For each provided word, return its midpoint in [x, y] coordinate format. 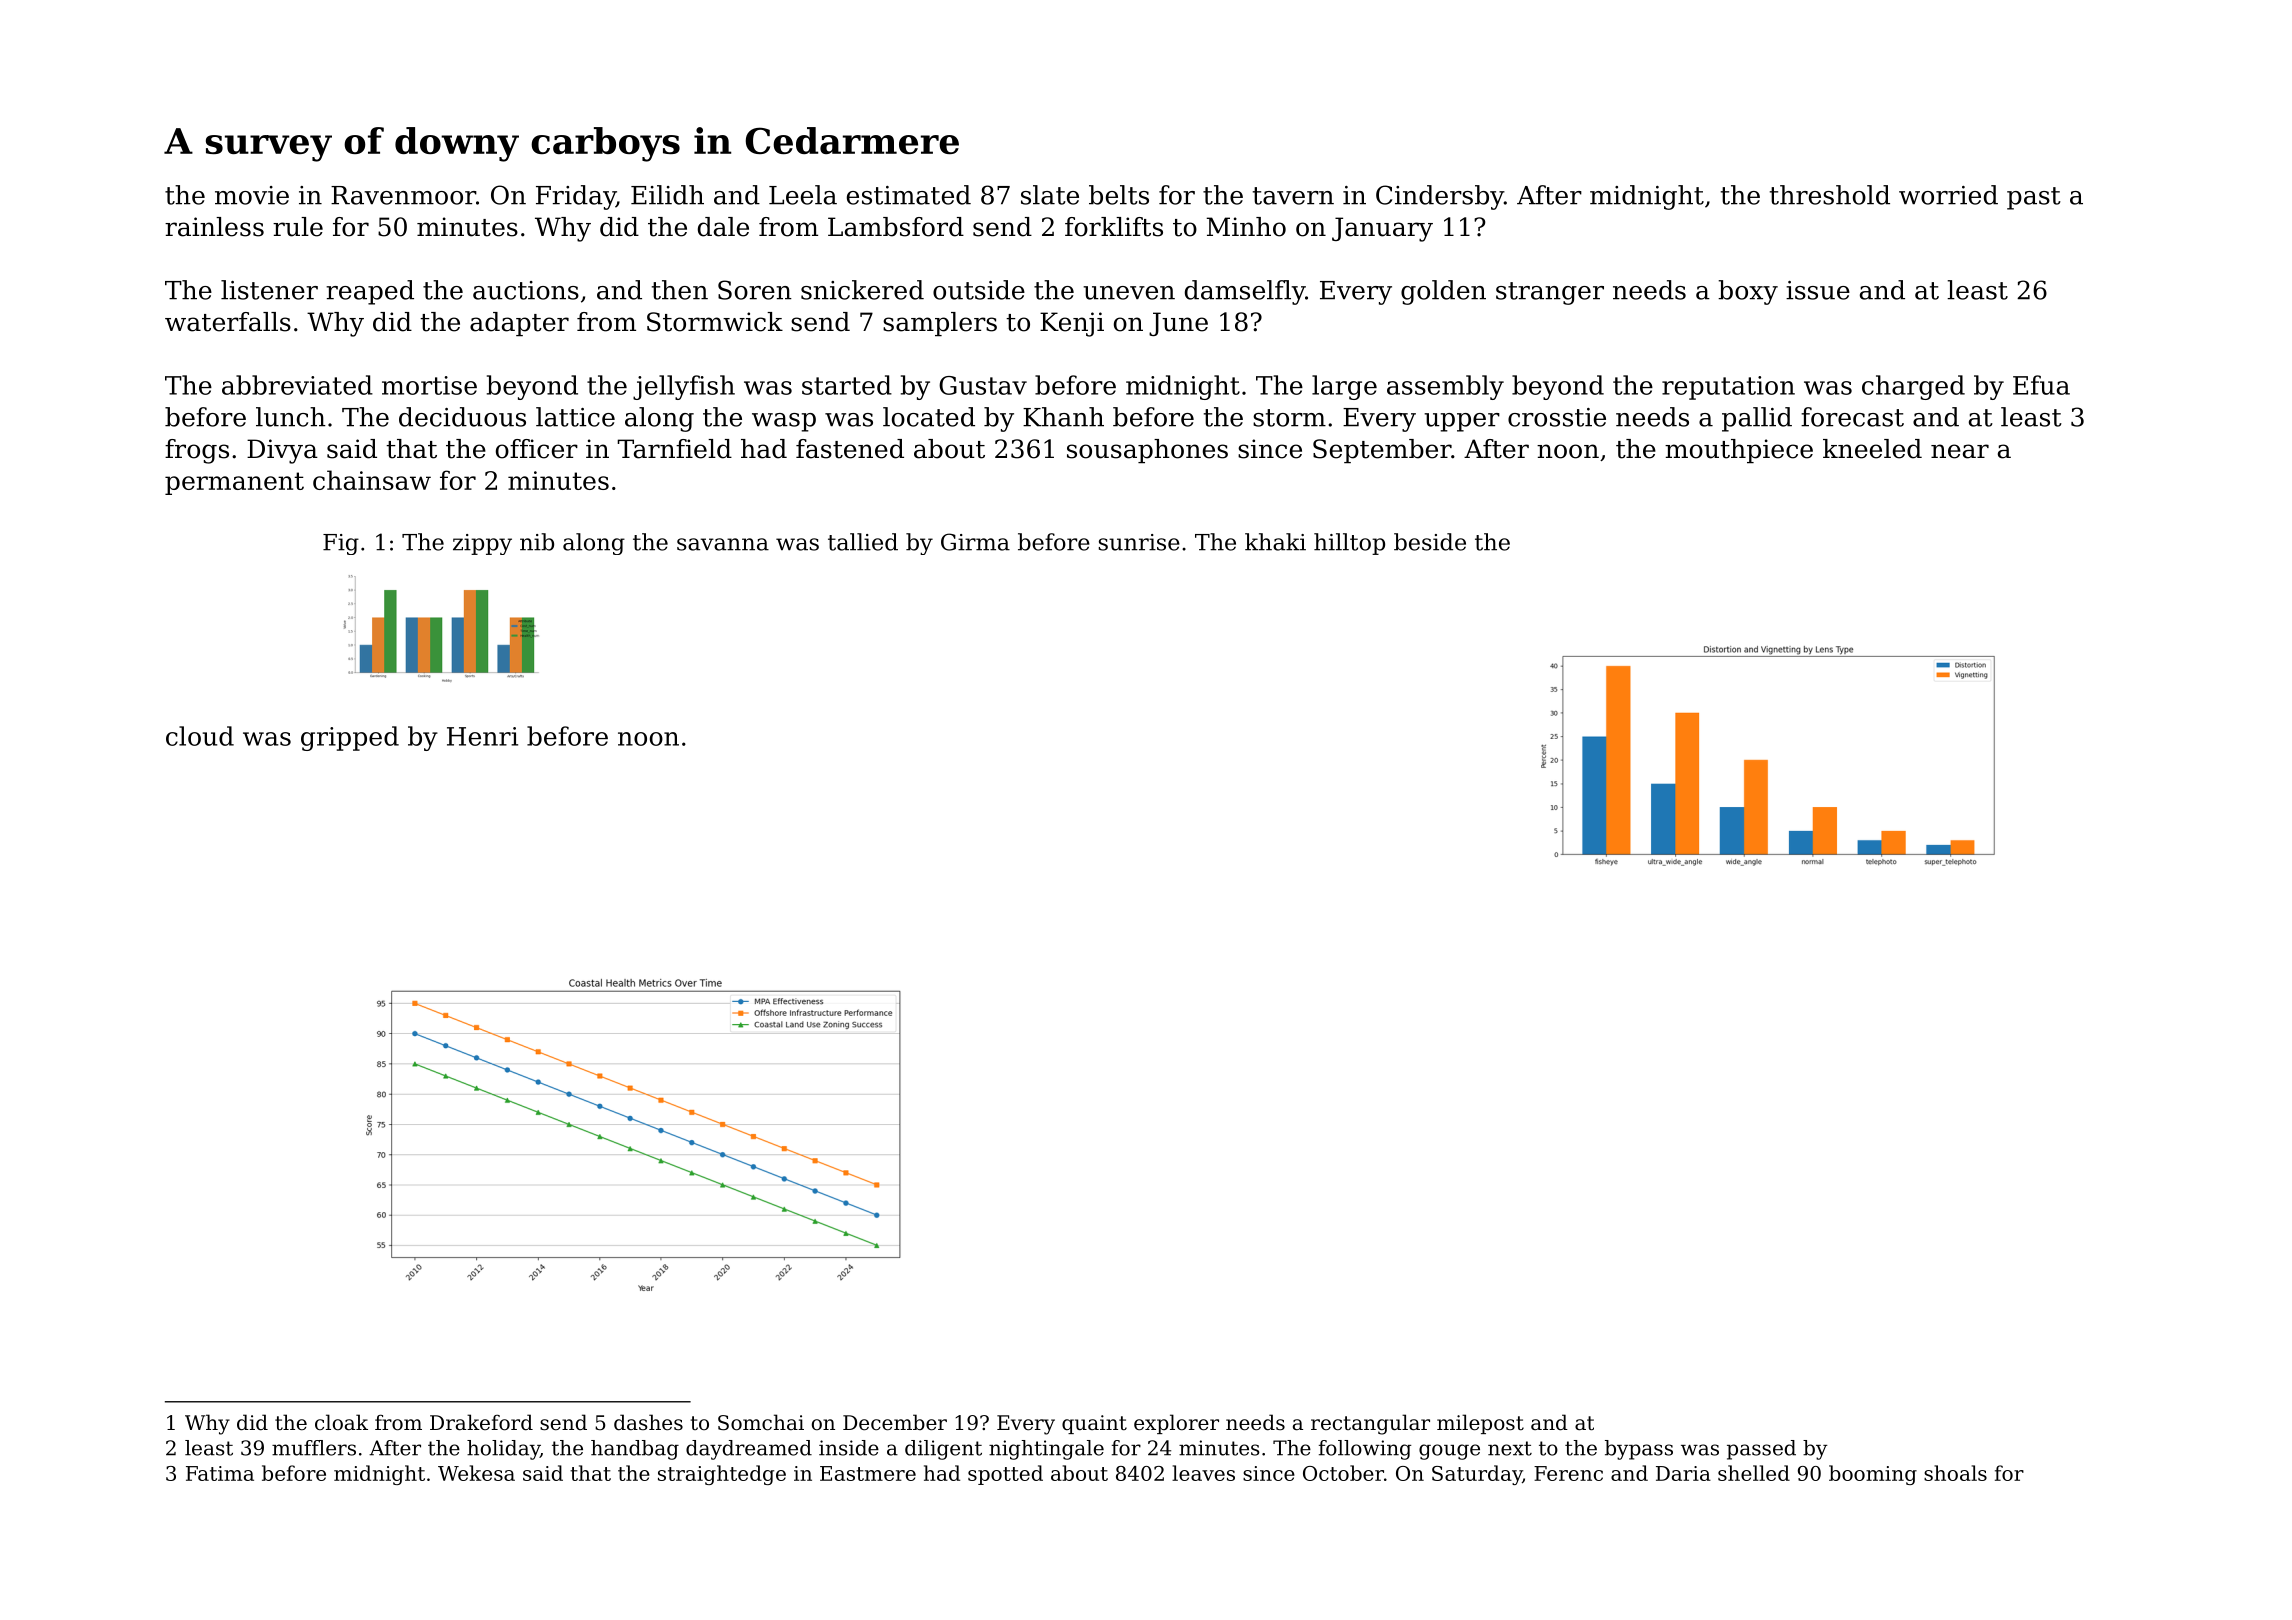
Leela [803, 195]
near [1960, 451]
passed [1761, 1450]
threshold [1830, 195]
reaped [370, 292]
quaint [1094, 1424]
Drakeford [481, 1422]
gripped [350, 738]
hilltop [1349, 544]
